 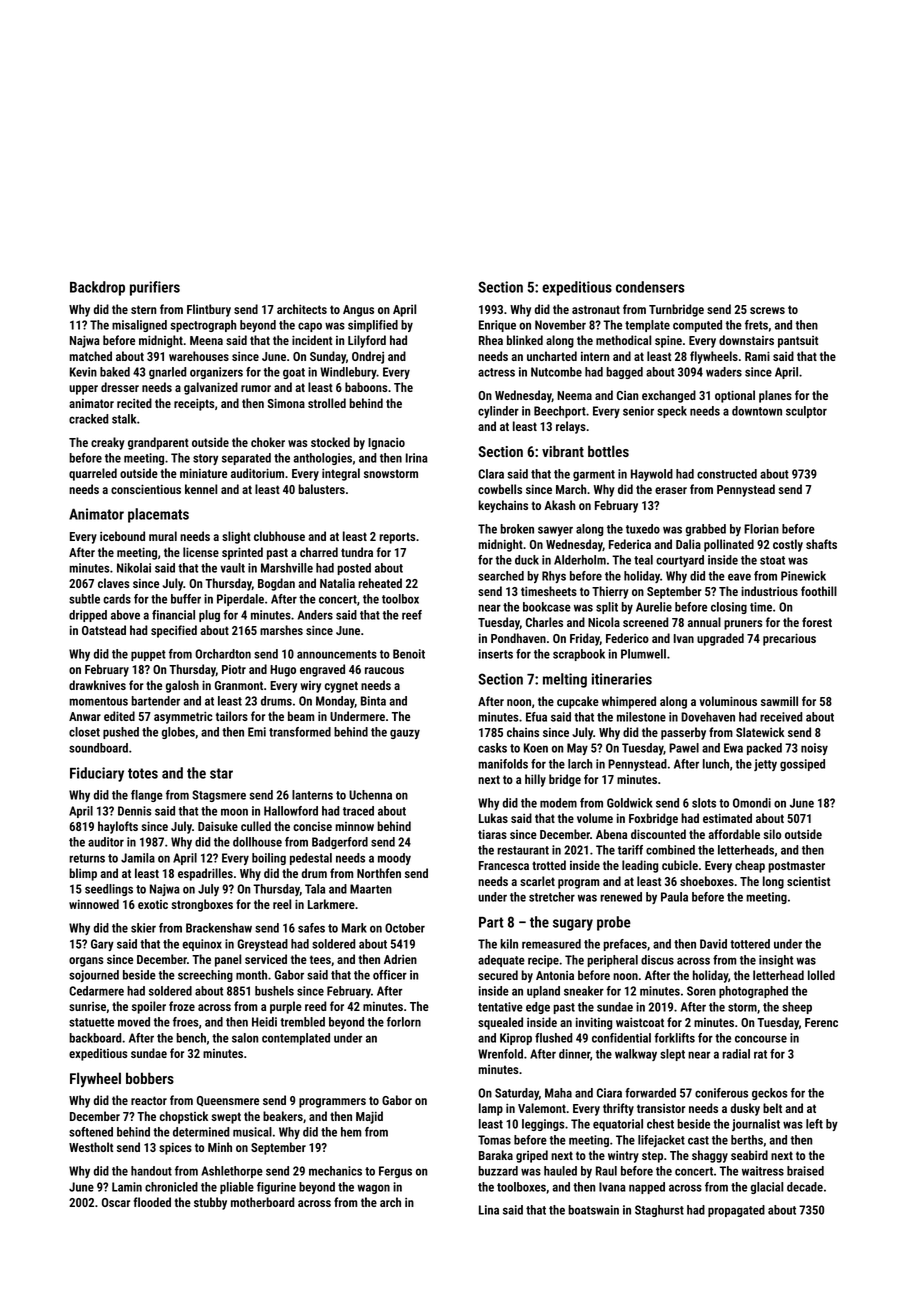 I want to click on Haywold, so click(x=652, y=475).
